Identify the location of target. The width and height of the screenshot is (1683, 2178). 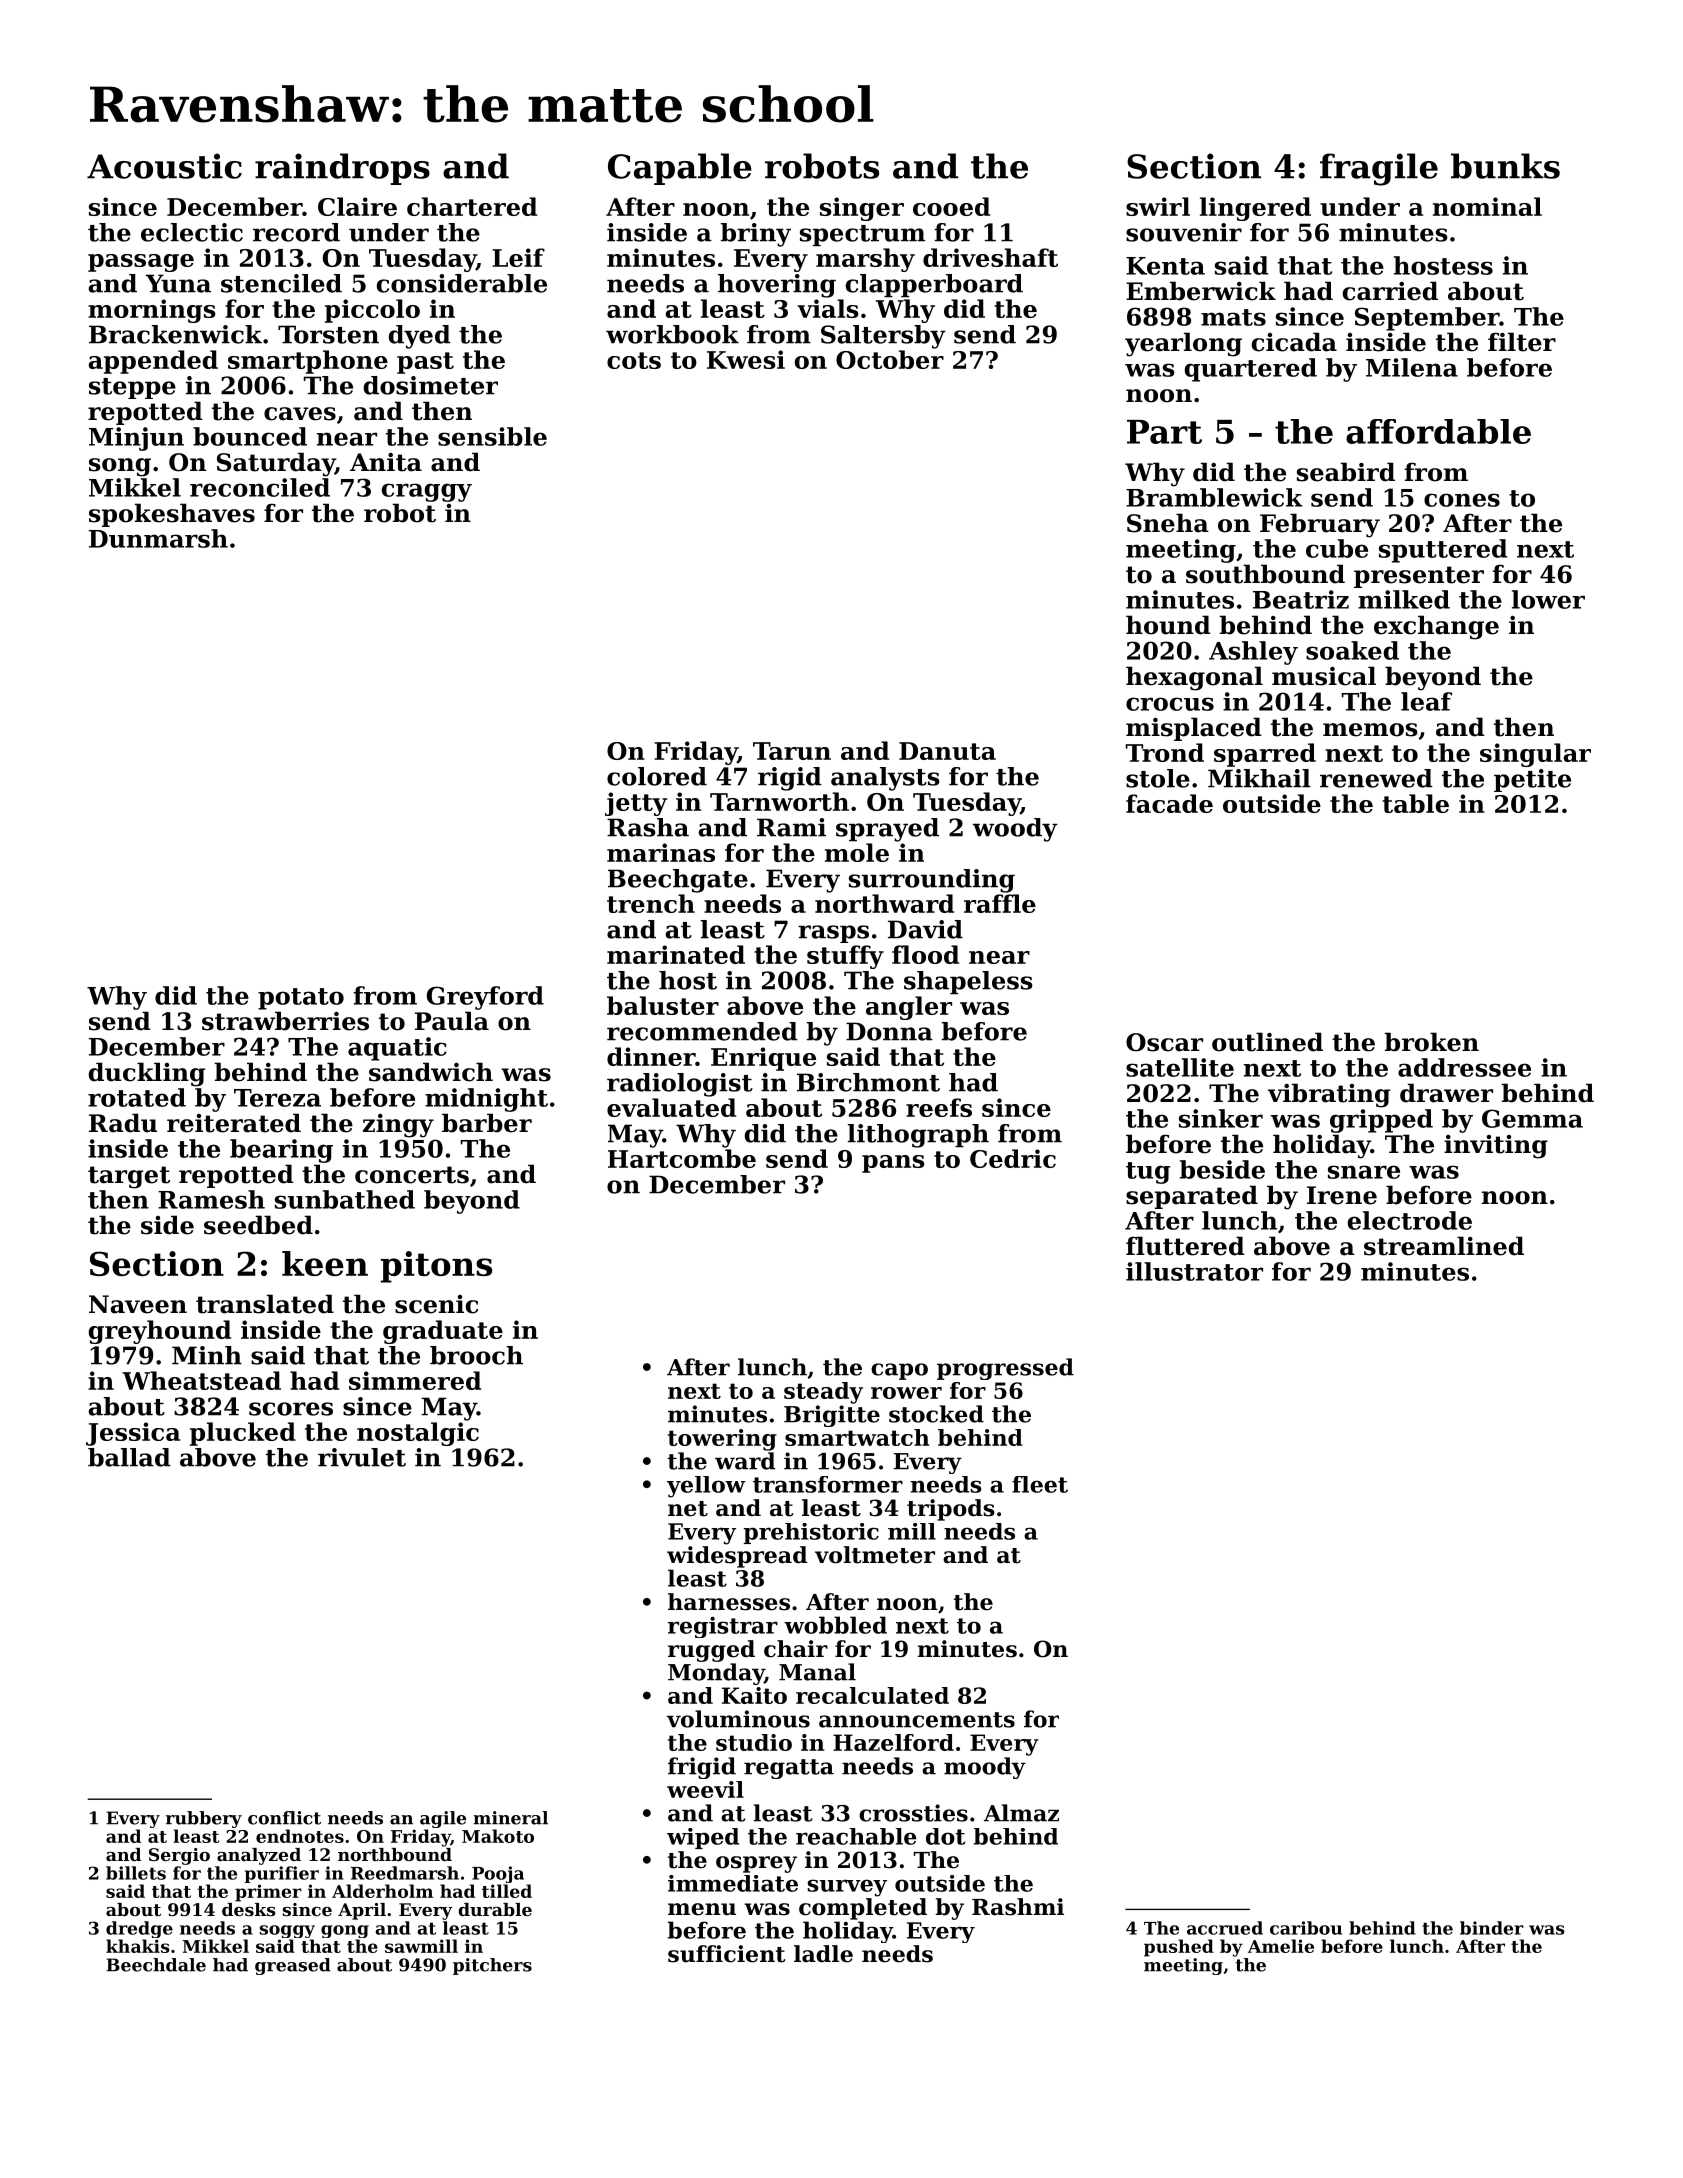
(129, 1177).
